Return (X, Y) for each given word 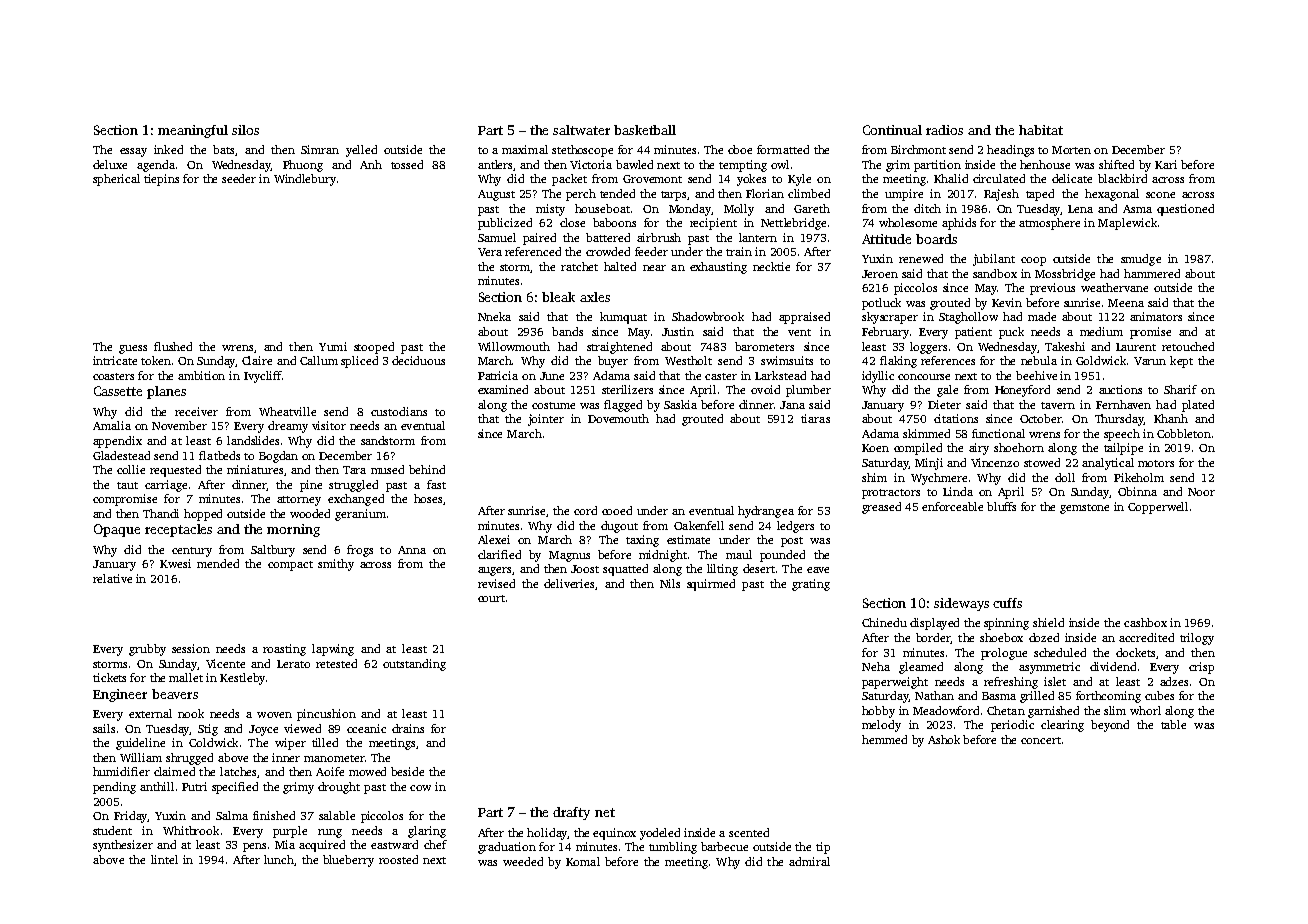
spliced (359, 362)
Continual (892, 130)
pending (114, 788)
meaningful (193, 131)
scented (749, 832)
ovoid (765, 389)
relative (112, 578)
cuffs (1007, 603)
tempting (743, 166)
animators (1156, 316)
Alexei (494, 539)
